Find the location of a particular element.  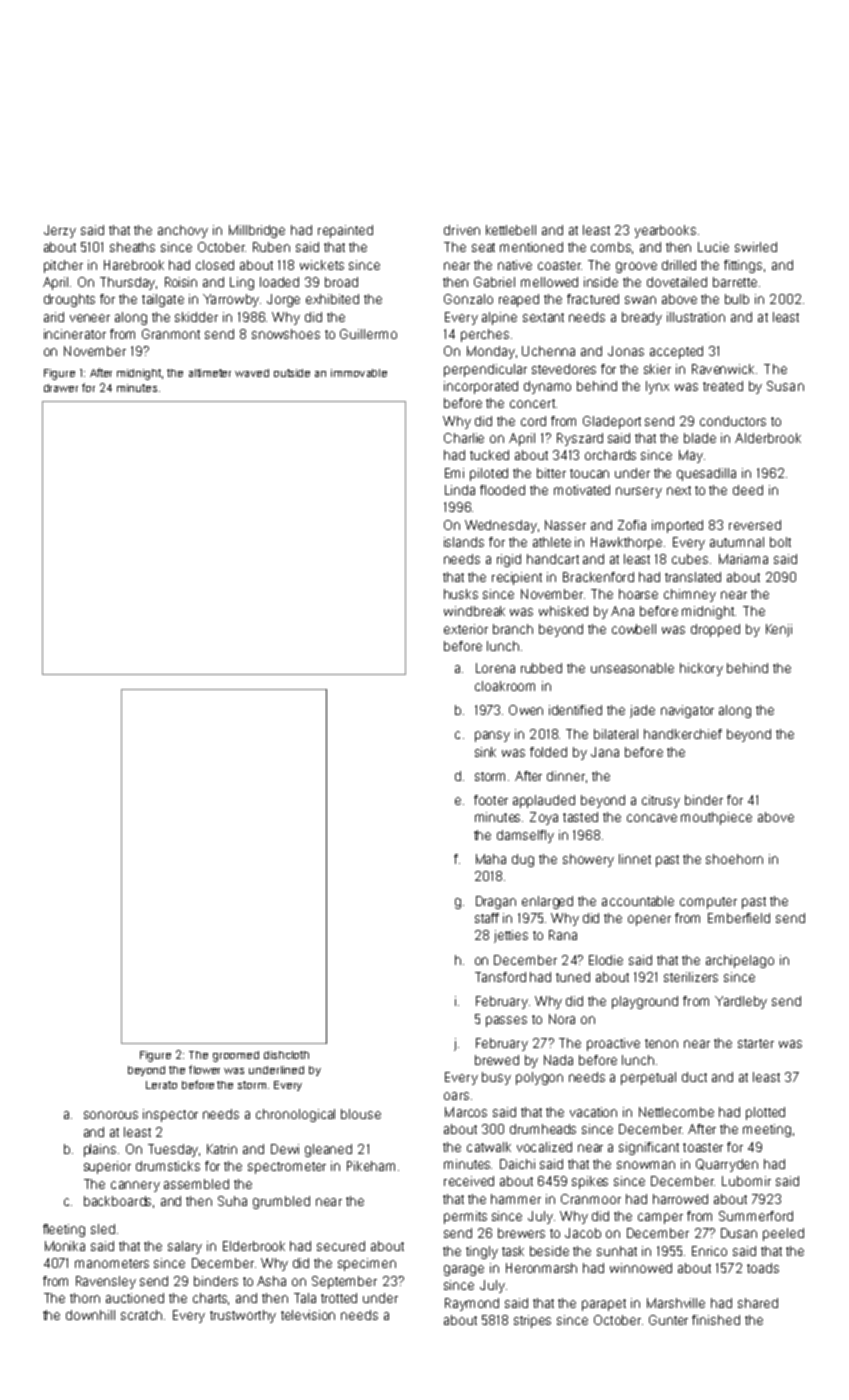

wickets is located at coordinates (322, 265).
